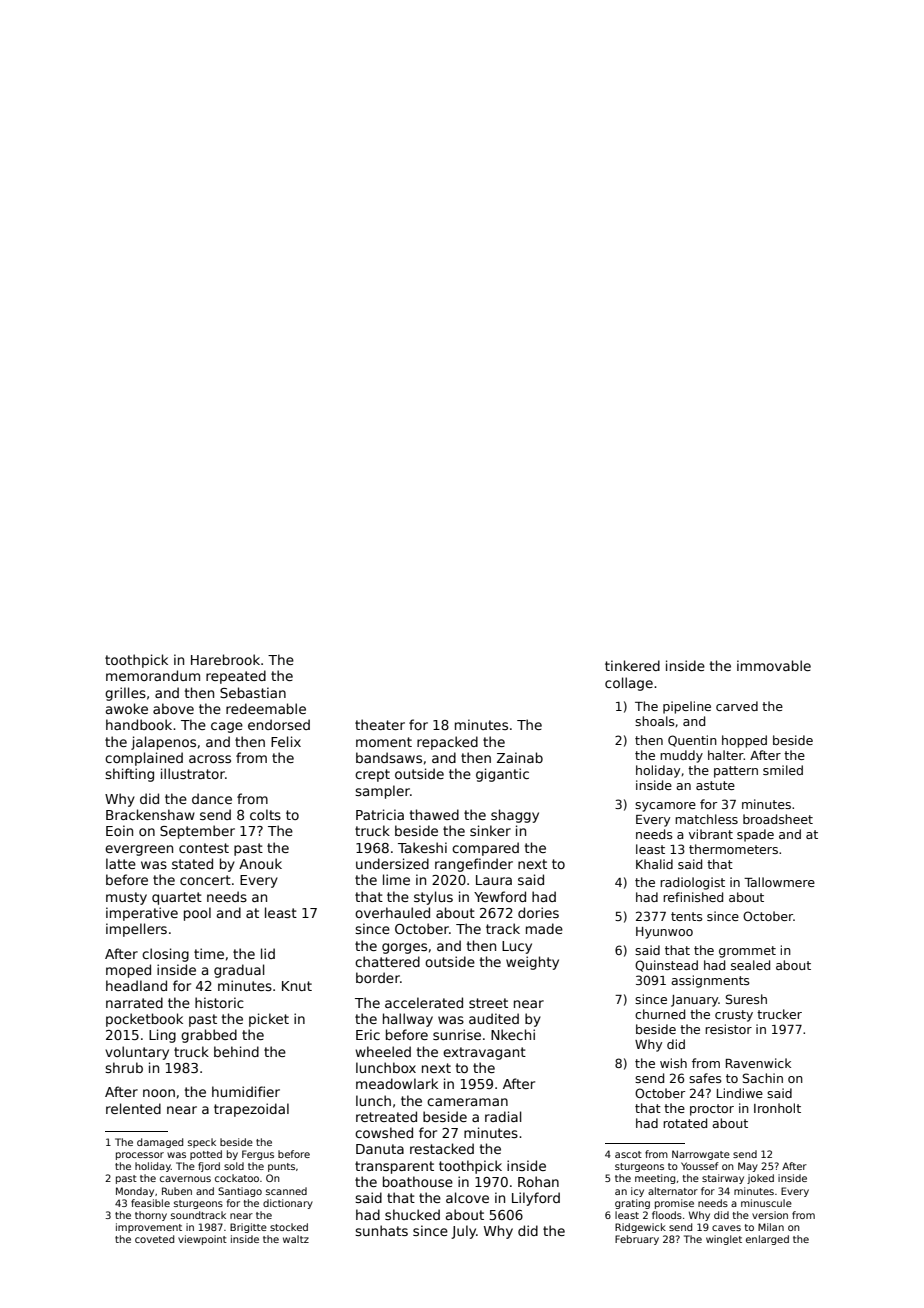 This document has height=1308, width=924. Describe the element at coordinates (386, 1116) in the document. I see `retreated` at that location.
